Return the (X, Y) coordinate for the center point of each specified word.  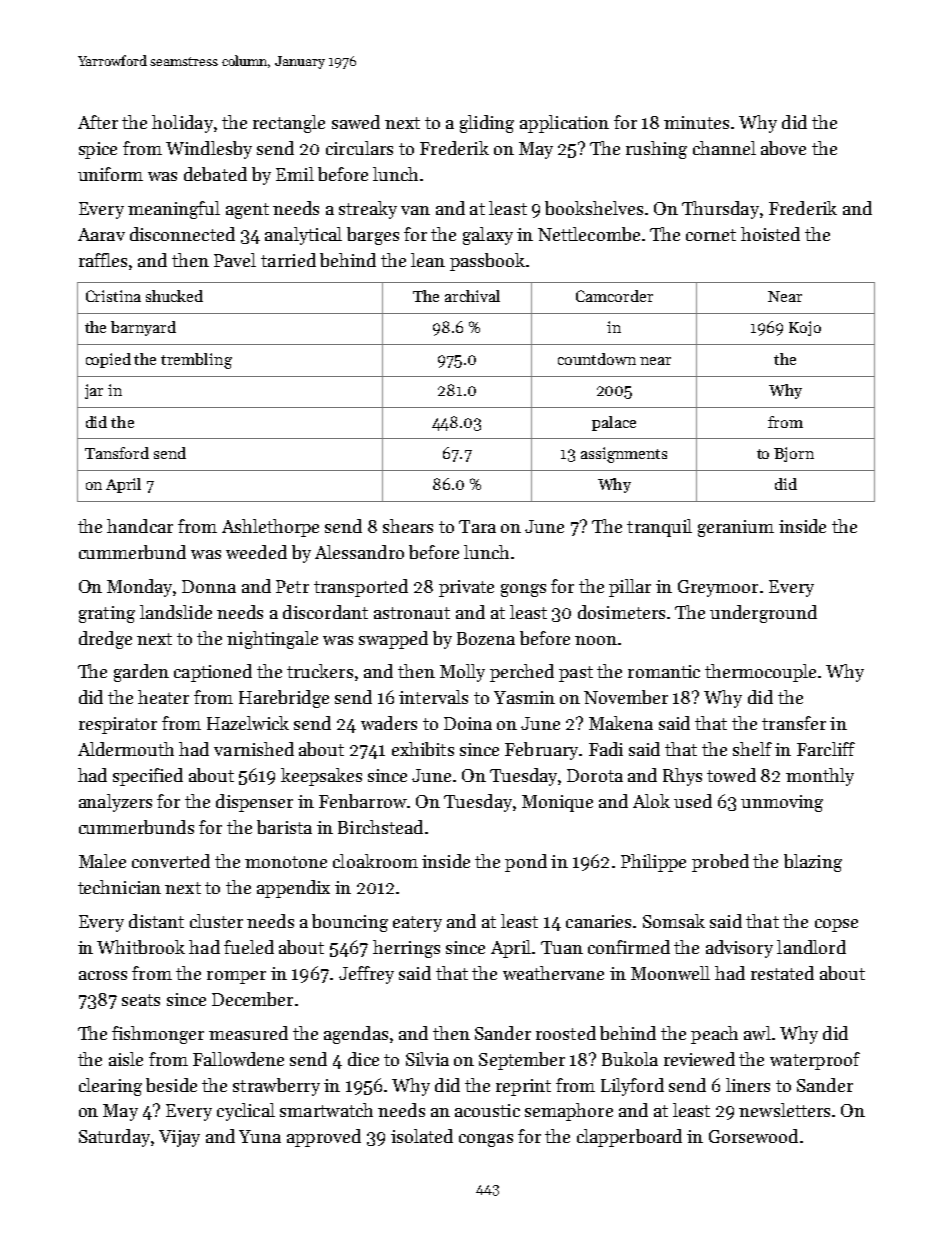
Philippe (653, 863)
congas (486, 1140)
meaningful (174, 210)
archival (472, 296)
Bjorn (794, 454)
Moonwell (670, 973)
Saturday (114, 1138)
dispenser (254, 803)
